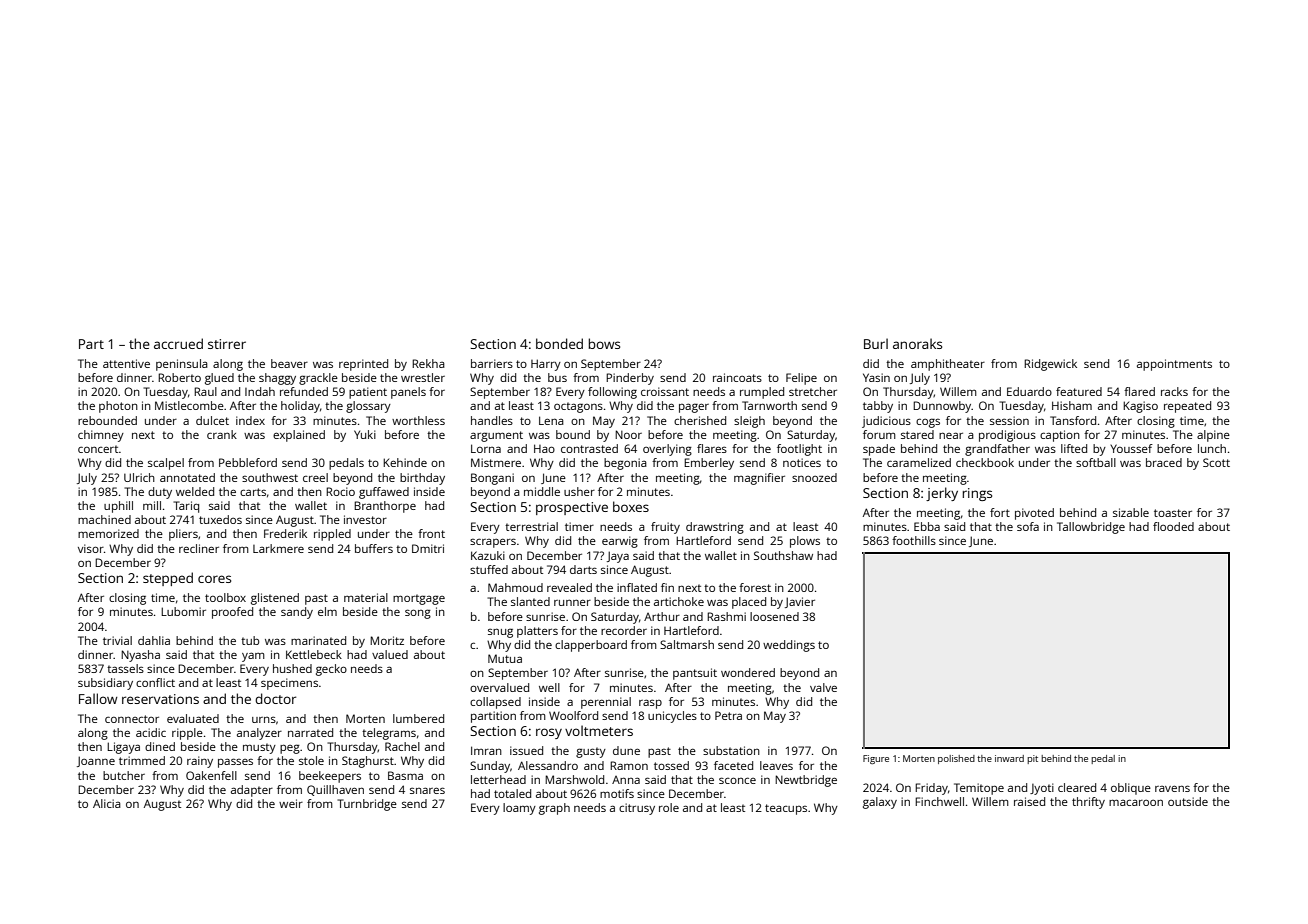 The image size is (1308, 924). Describe the element at coordinates (160, 699) in the document. I see `reservations` at that location.
